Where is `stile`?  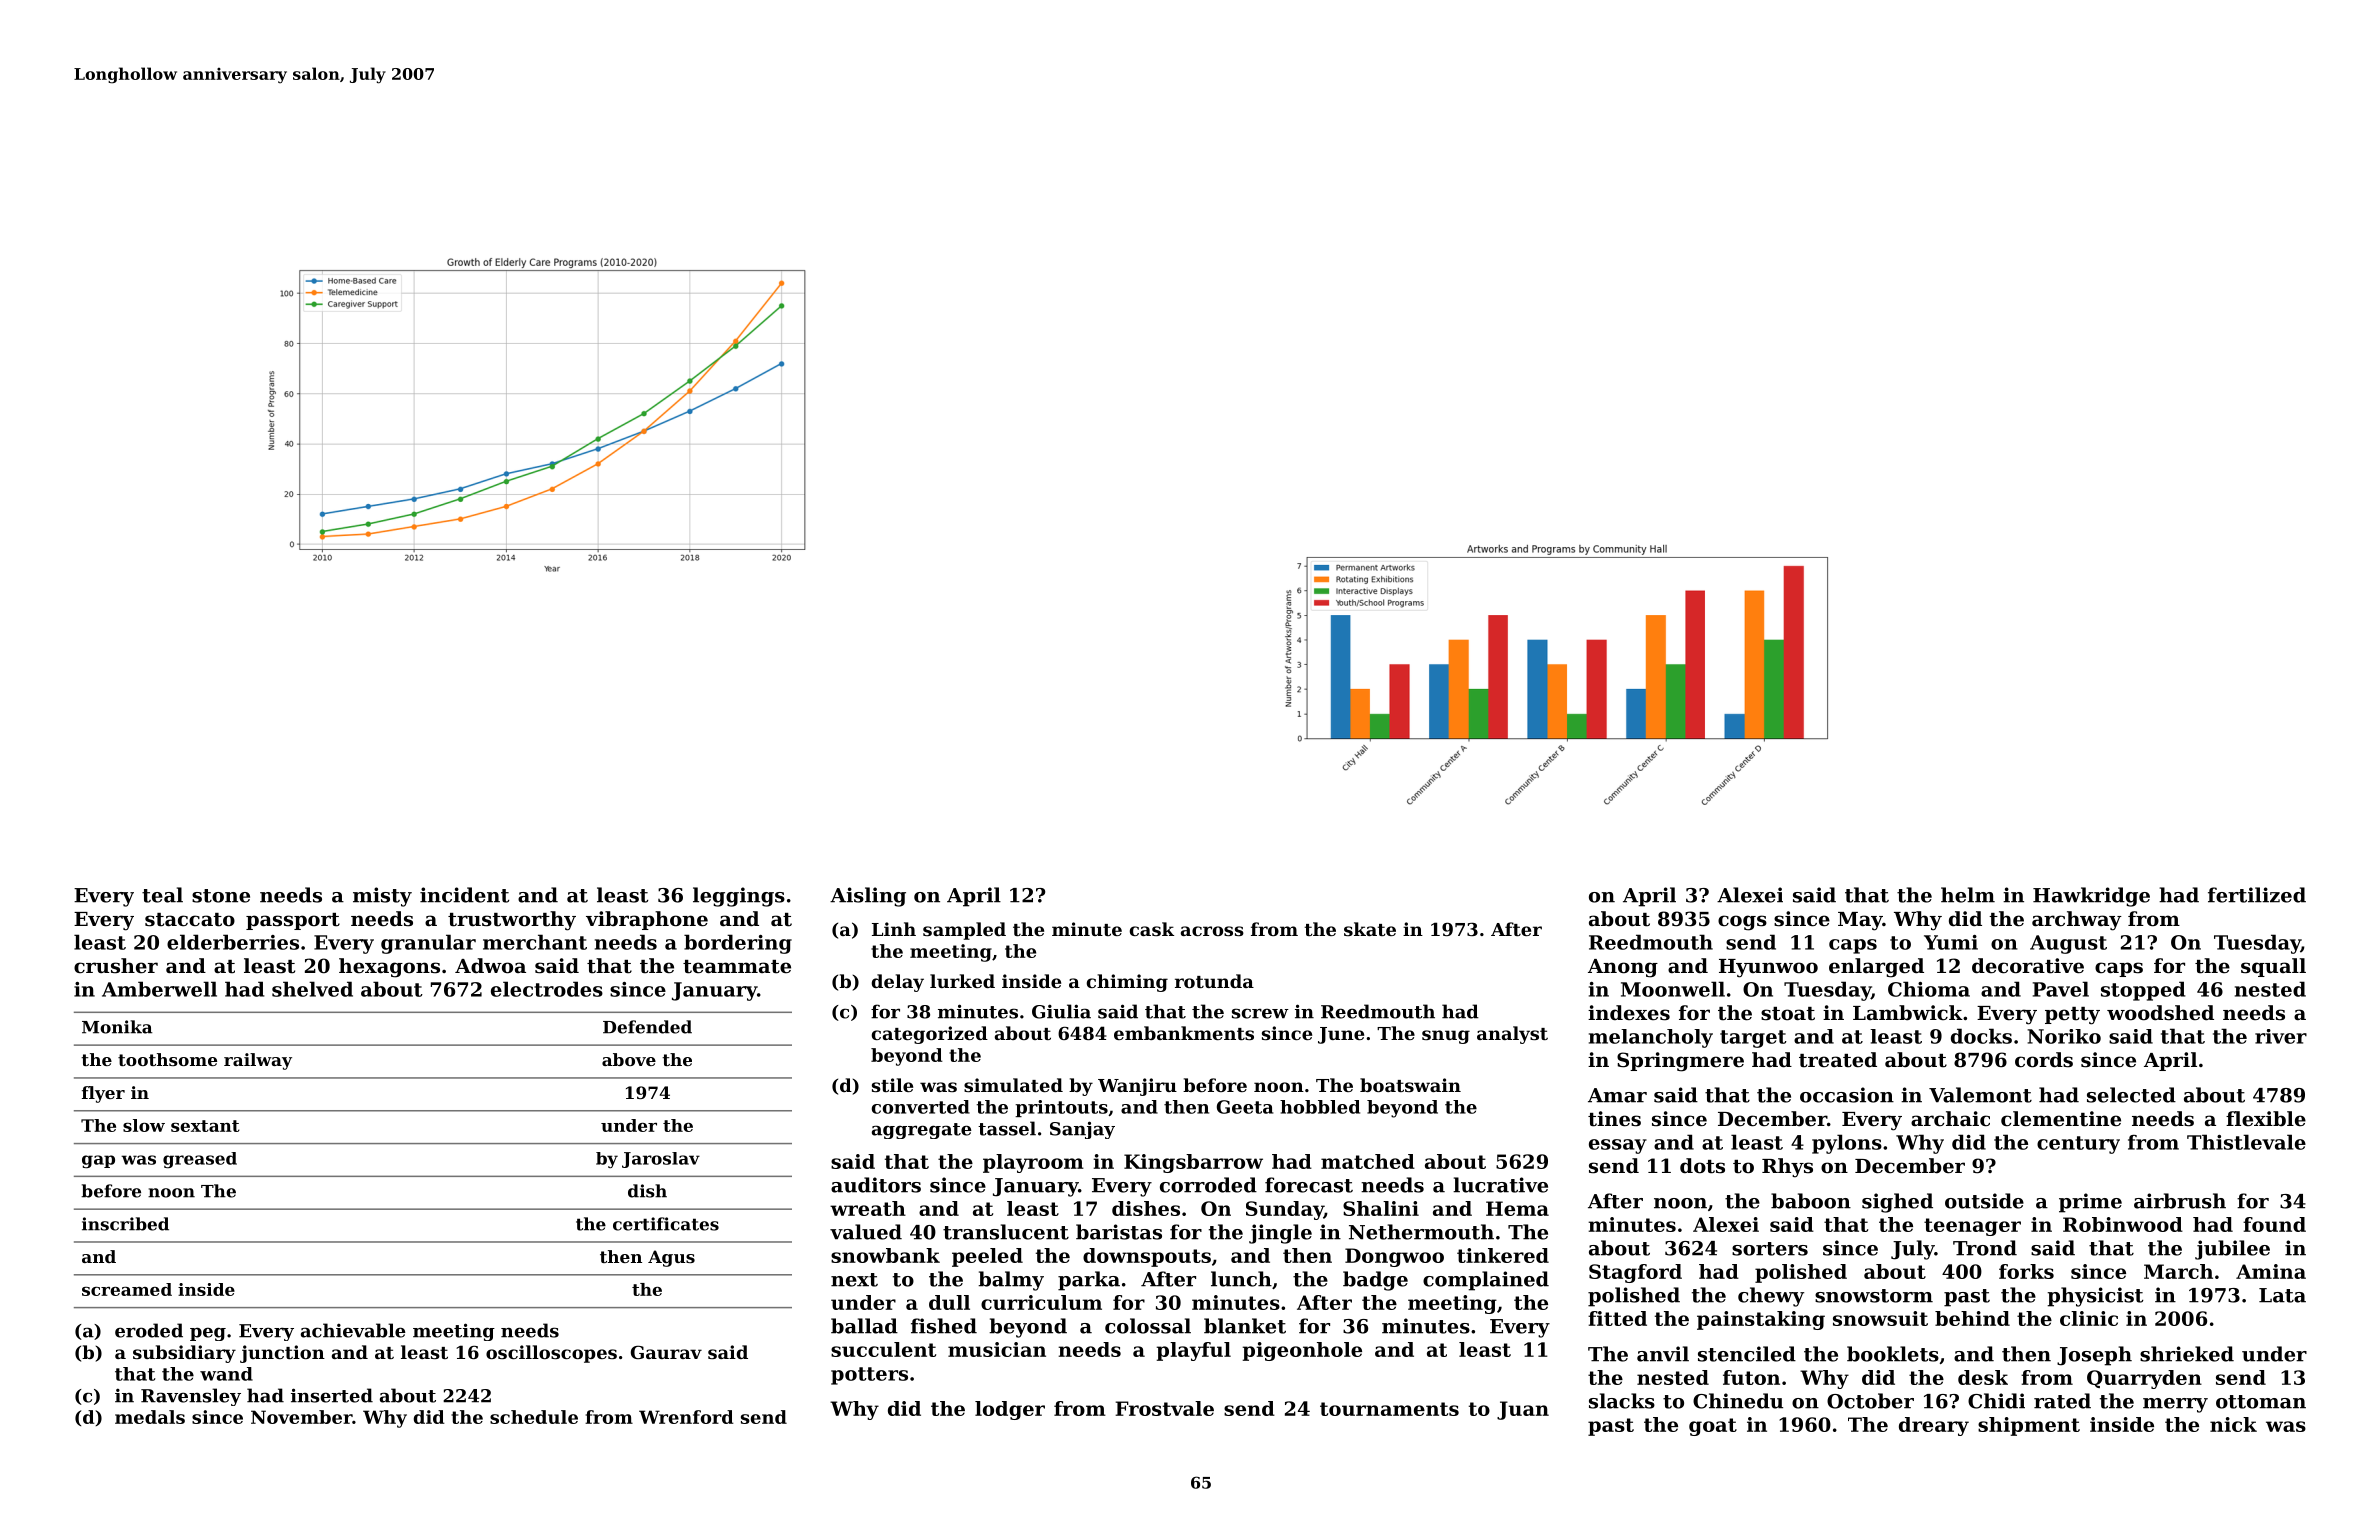 stile is located at coordinates (892, 1085).
